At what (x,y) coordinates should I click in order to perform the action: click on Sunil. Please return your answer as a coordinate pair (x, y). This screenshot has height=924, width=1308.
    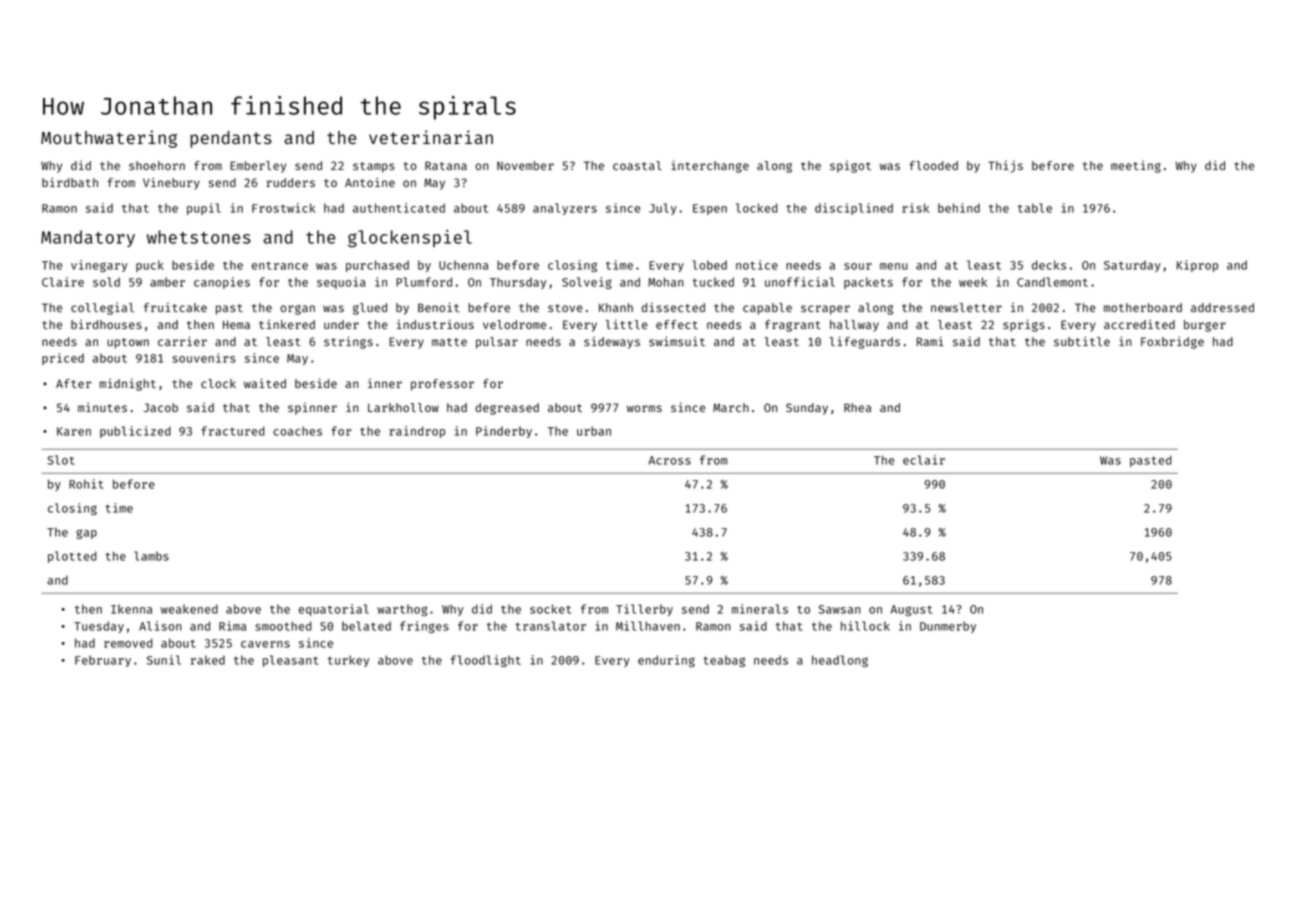
    Looking at the image, I should click on (164, 660).
